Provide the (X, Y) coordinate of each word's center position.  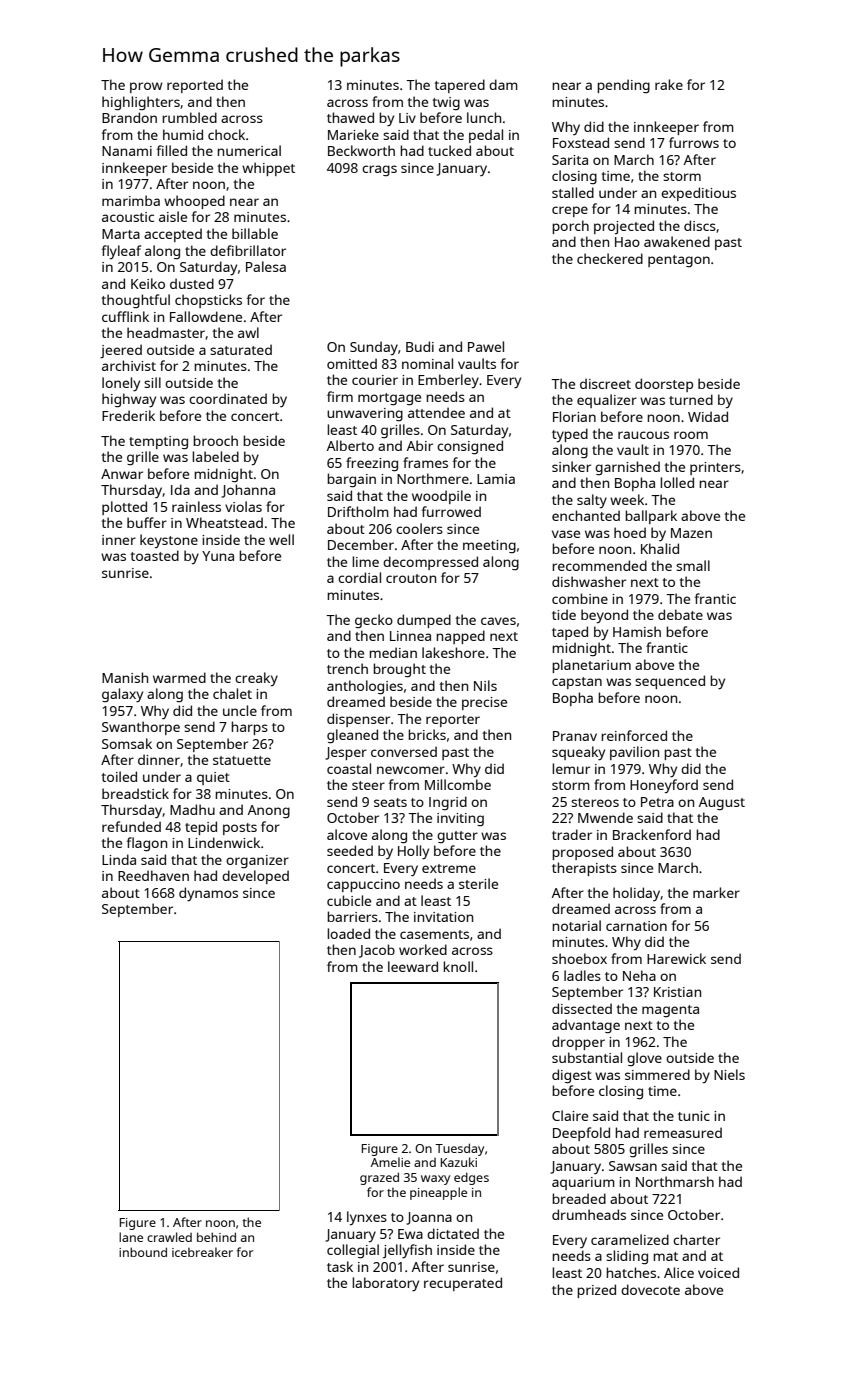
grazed (379, 1178)
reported (195, 86)
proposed (582, 853)
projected (624, 227)
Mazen (691, 533)
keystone (169, 541)
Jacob (377, 951)
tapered (460, 86)
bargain (351, 480)
